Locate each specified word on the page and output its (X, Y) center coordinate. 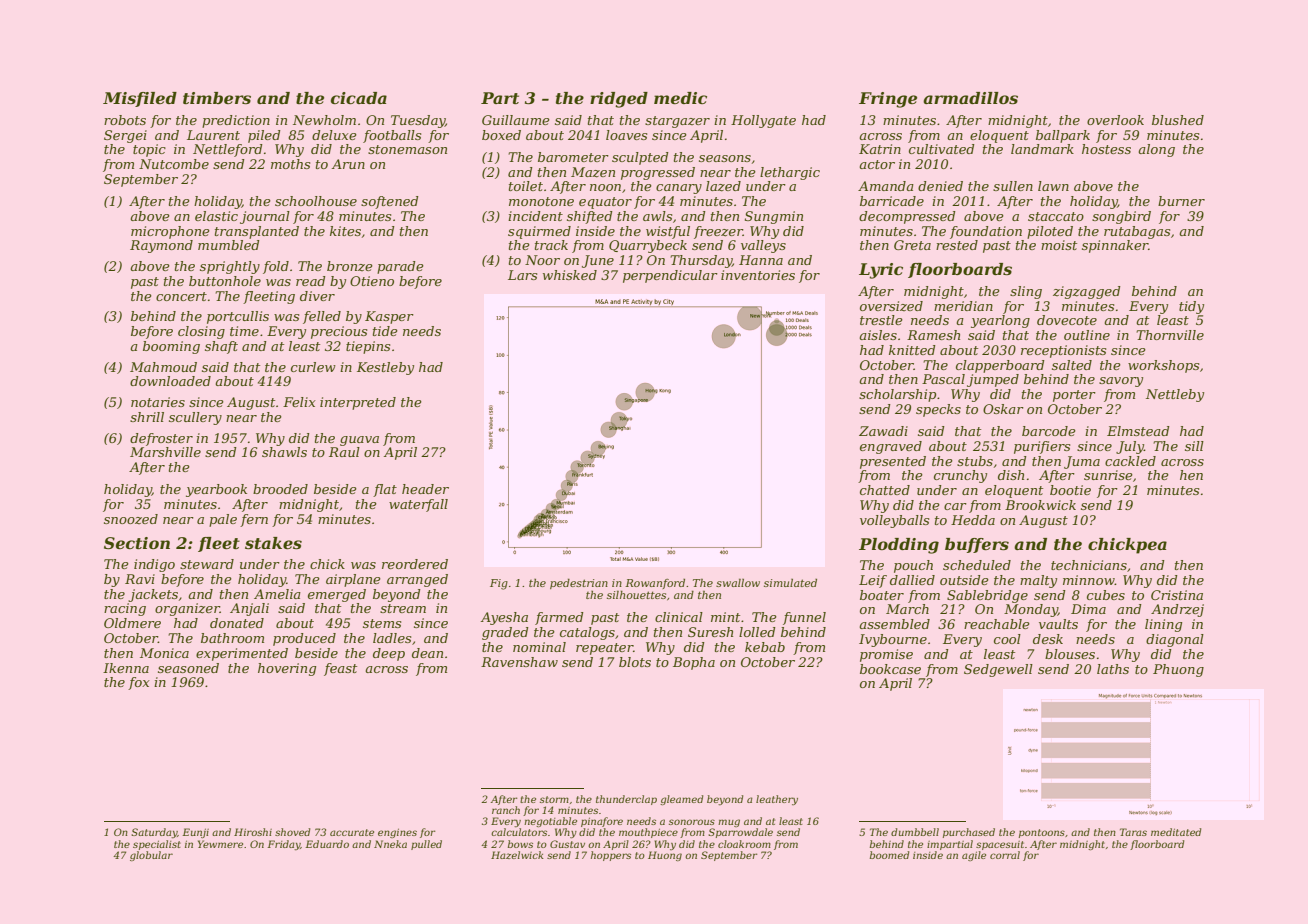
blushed (1178, 120)
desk (1048, 639)
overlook (1115, 120)
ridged (619, 100)
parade (400, 267)
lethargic (790, 173)
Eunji (195, 833)
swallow (738, 583)
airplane (353, 580)
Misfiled (140, 99)
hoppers (611, 856)
